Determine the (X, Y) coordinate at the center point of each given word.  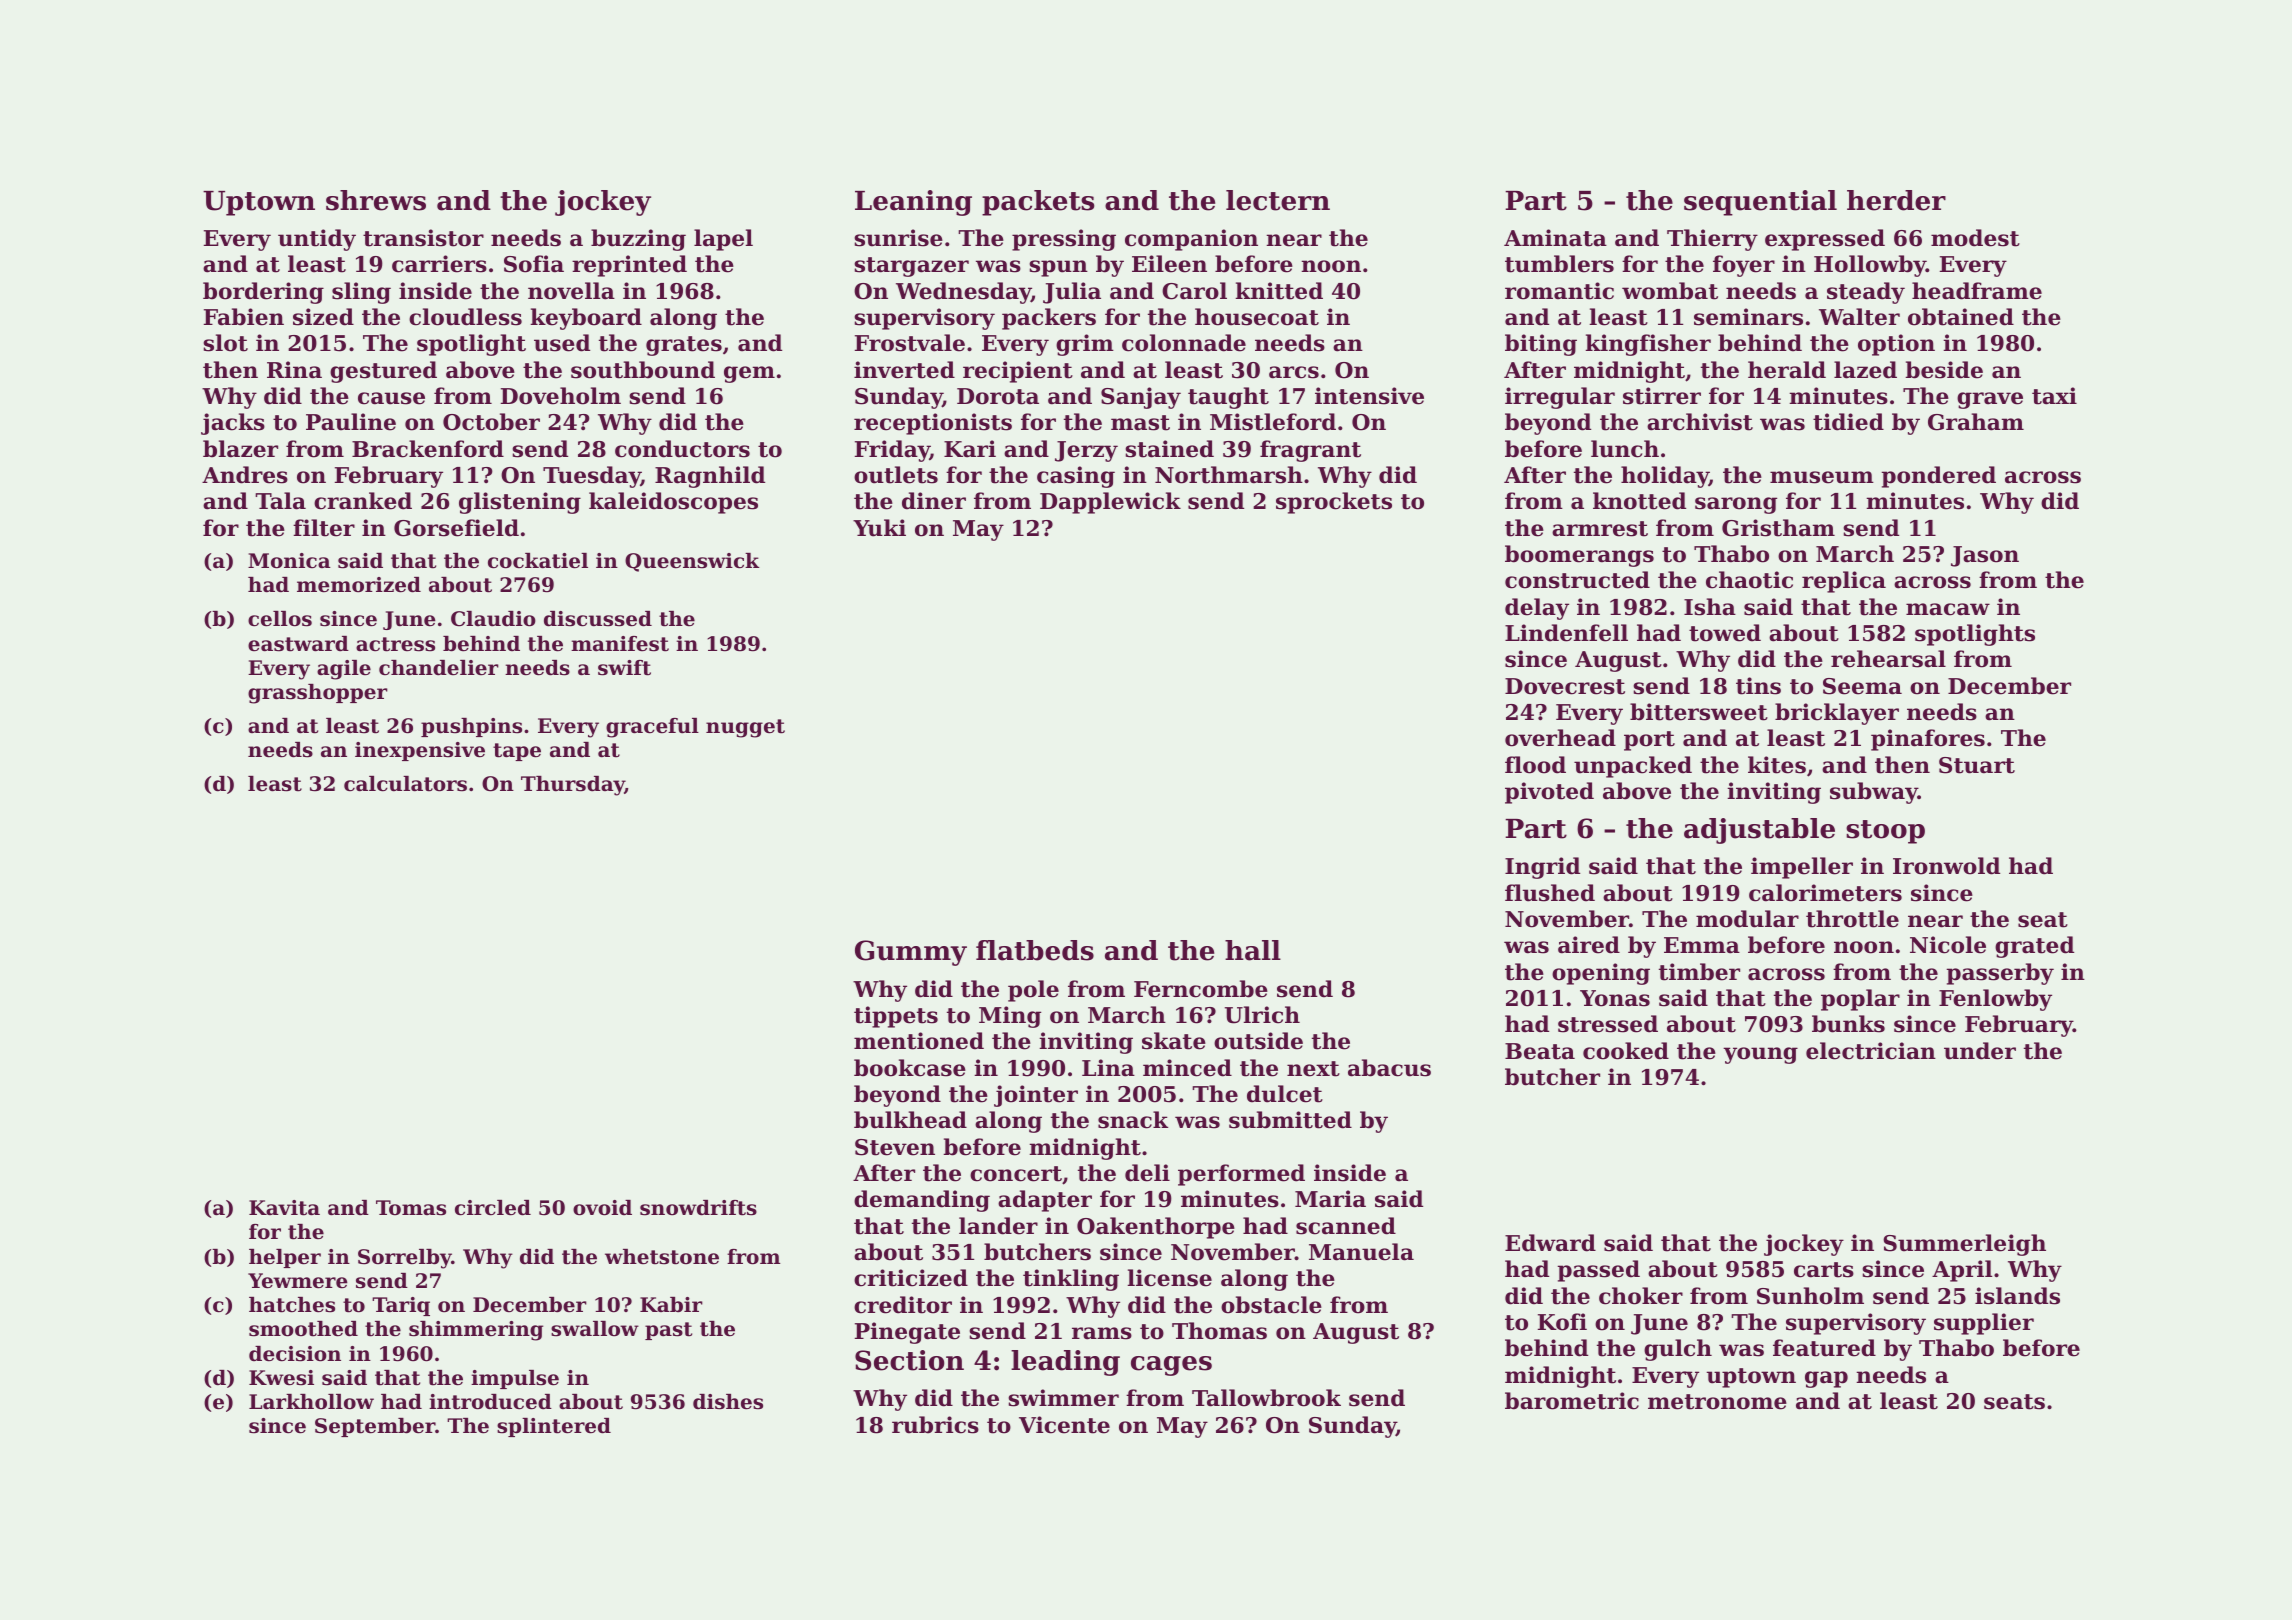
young (1760, 1055)
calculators (405, 784)
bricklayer (1837, 714)
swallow (595, 1329)
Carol (1194, 291)
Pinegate (907, 1333)
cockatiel (538, 561)
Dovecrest (1565, 686)
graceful (652, 728)
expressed (1825, 240)
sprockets (1334, 503)
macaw (1948, 609)
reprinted (629, 266)
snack (1133, 1120)
